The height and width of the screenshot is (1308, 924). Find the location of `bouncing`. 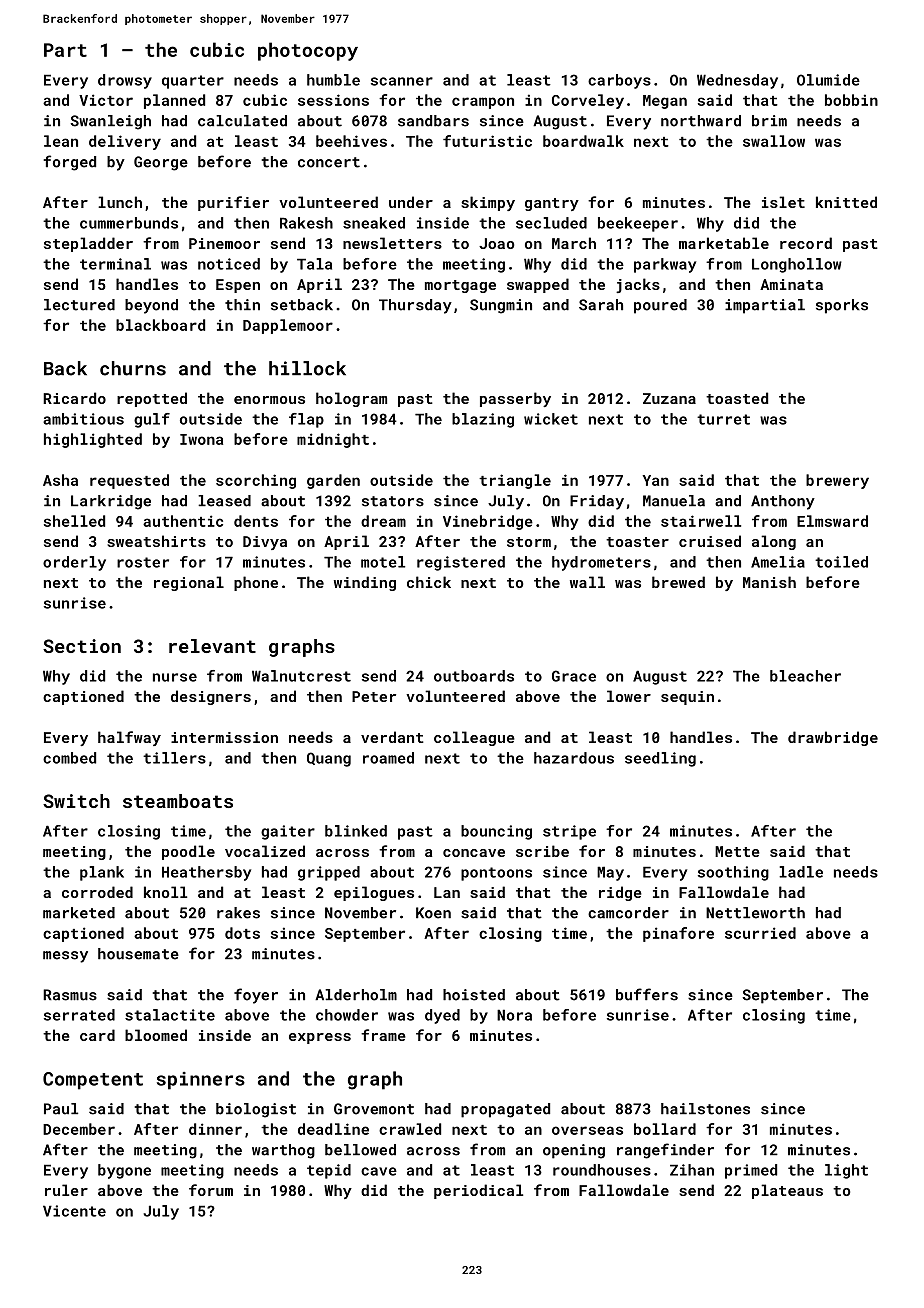

bouncing is located at coordinates (496, 832).
